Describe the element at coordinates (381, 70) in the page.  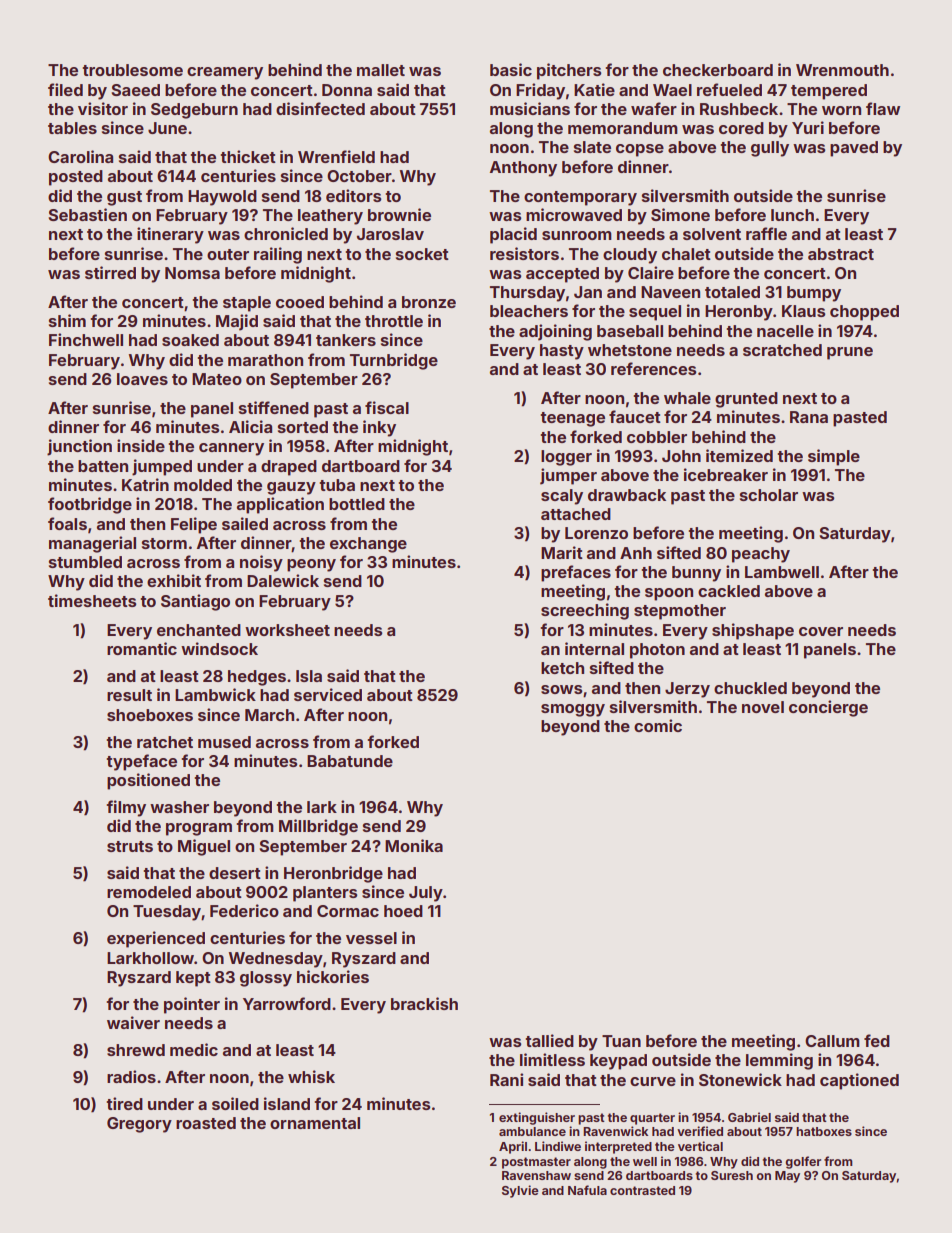
I see `mallet` at that location.
